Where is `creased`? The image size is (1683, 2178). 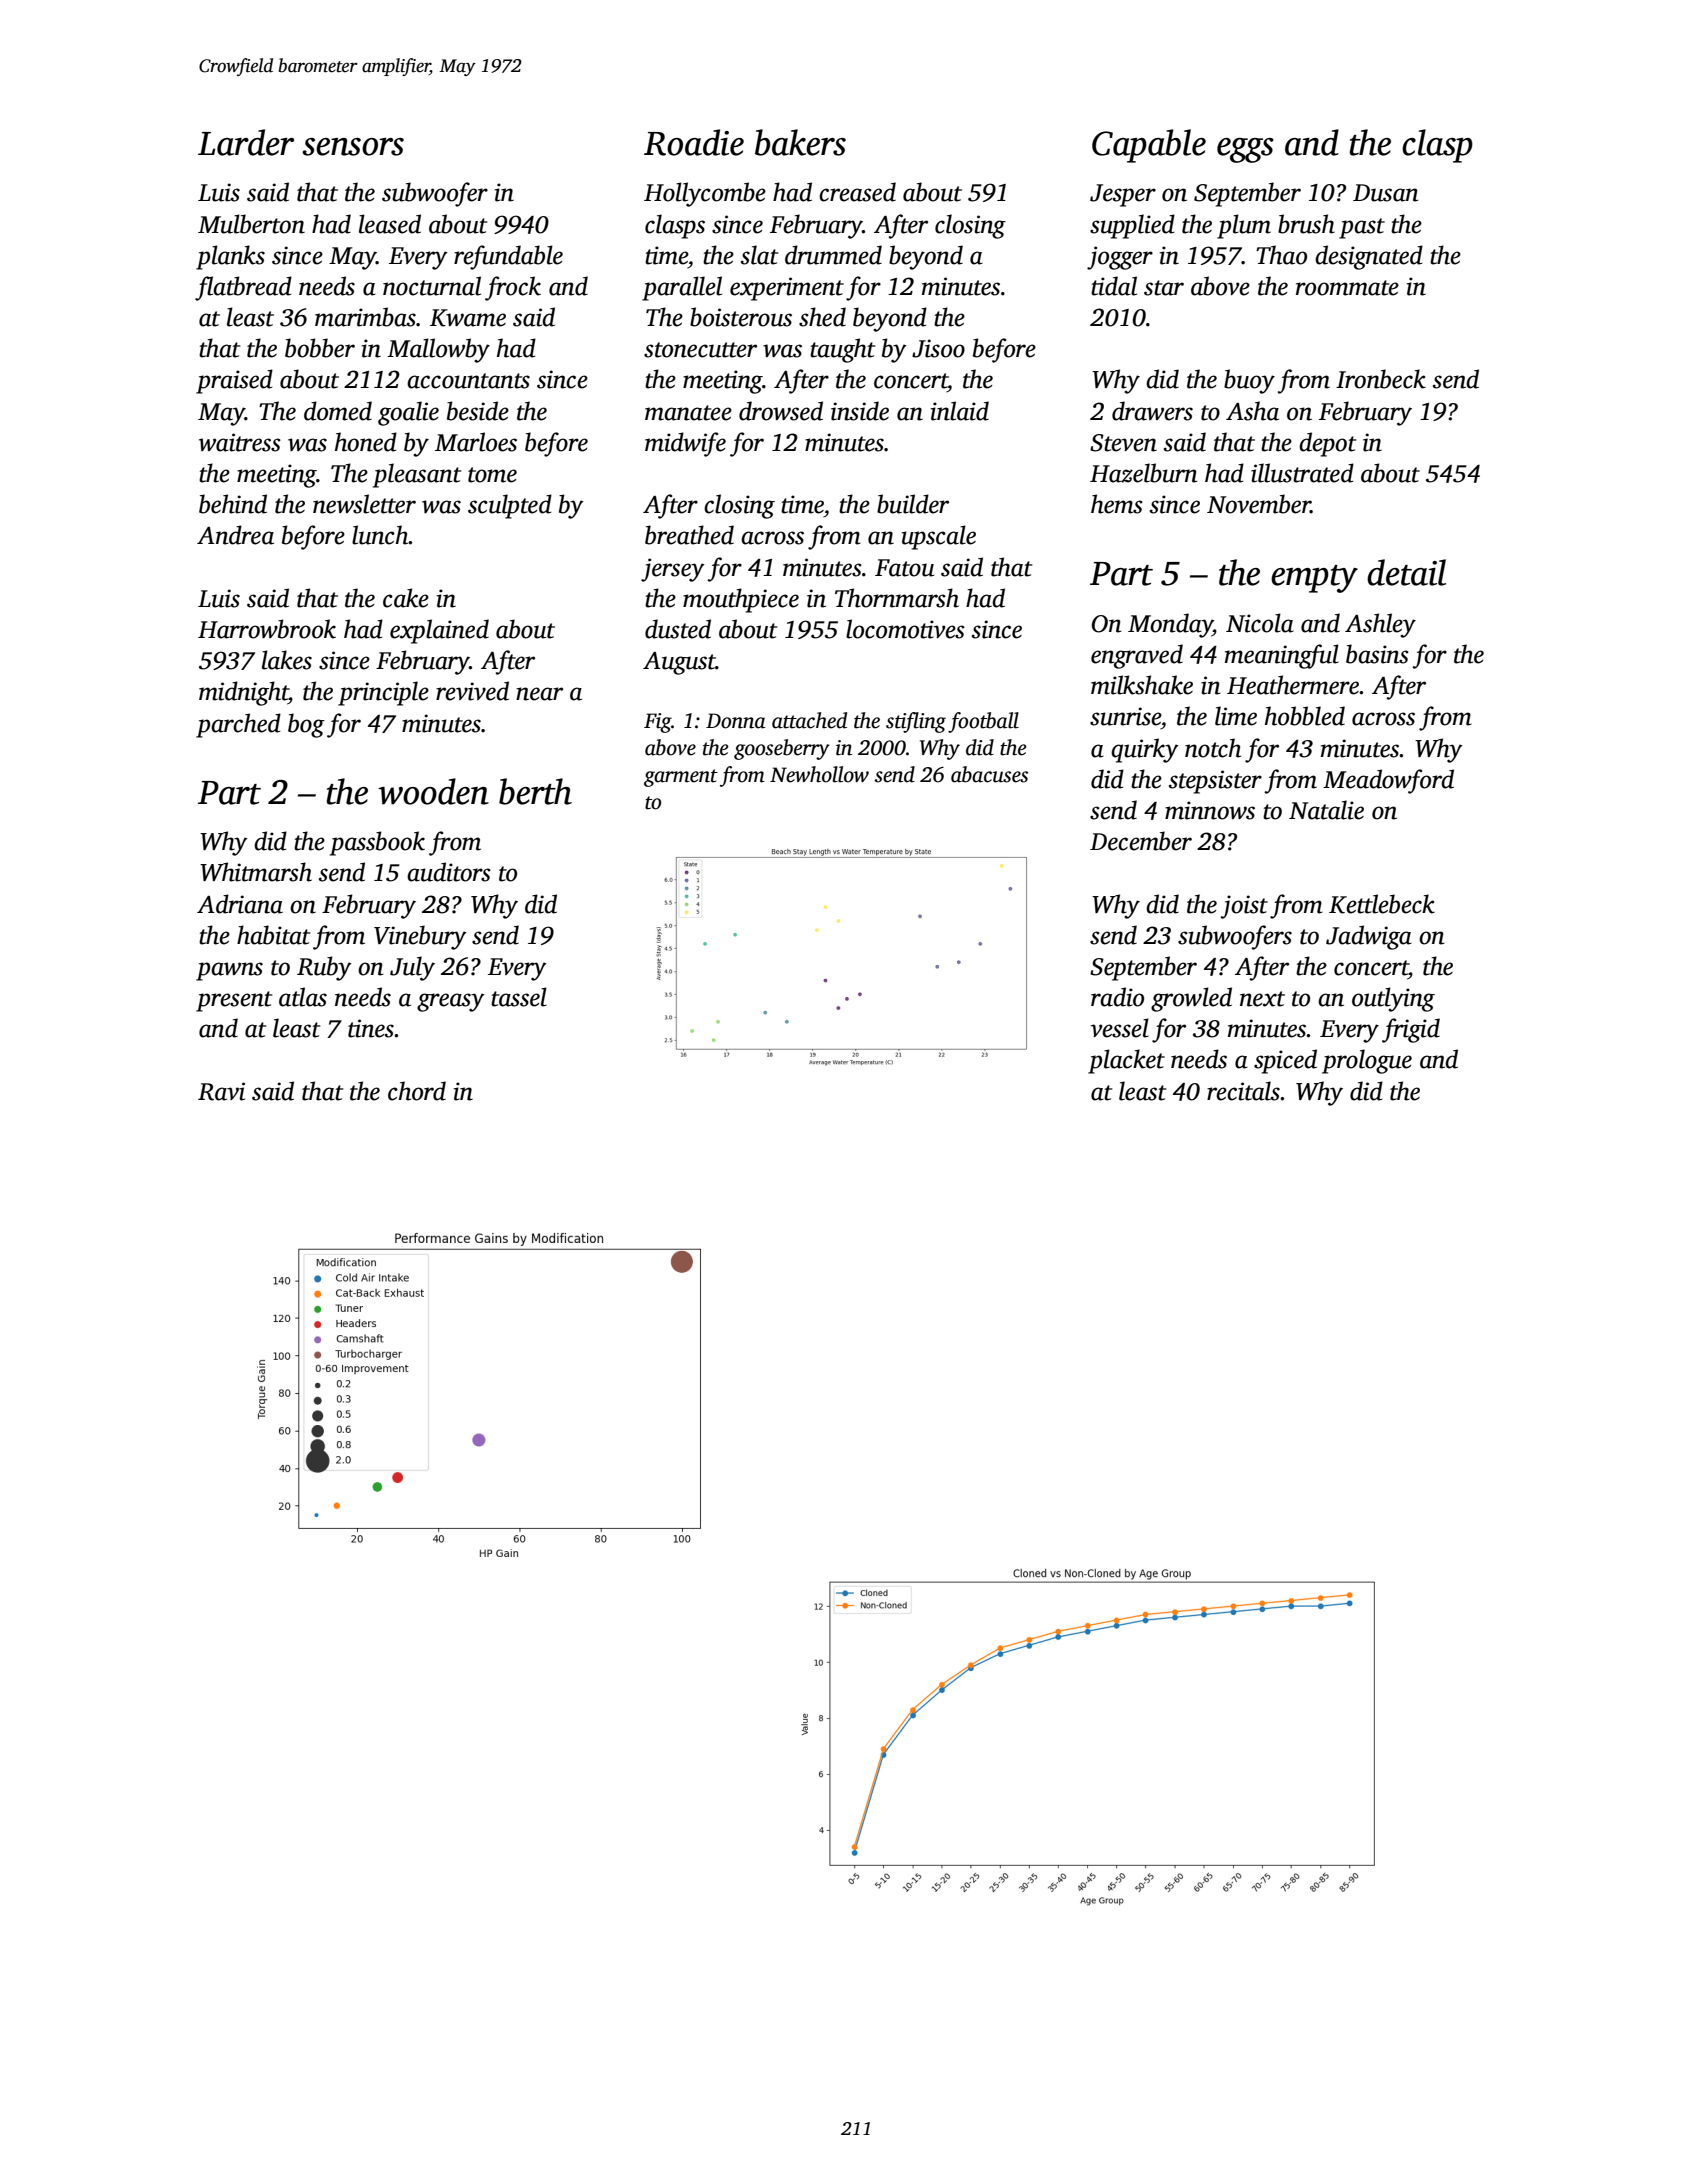
creased is located at coordinates (857, 192).
